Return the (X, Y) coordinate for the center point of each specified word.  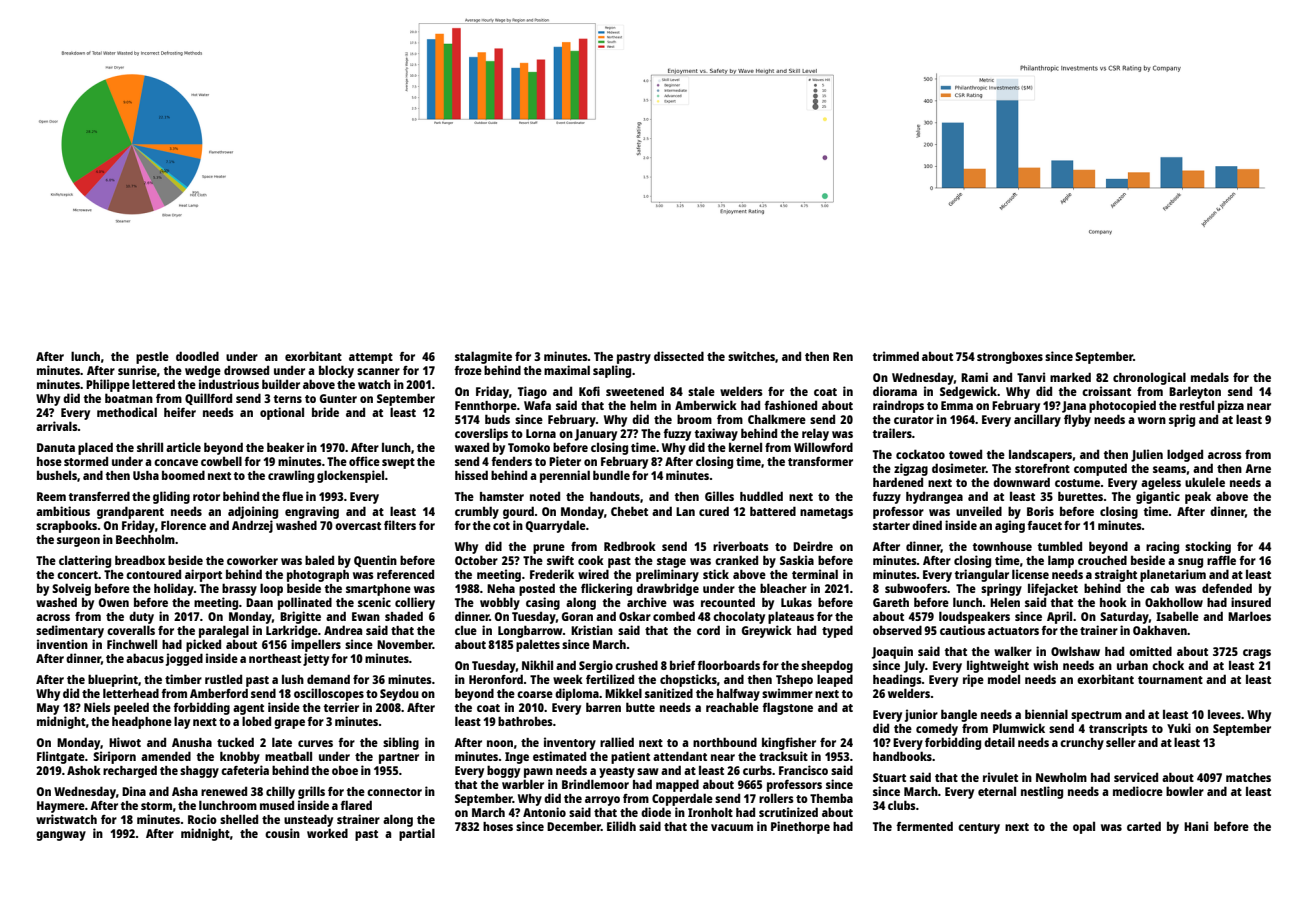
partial (417, 834)
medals (1210, 377)
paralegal (224, 631)
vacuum (732, 827)
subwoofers (916, 588)
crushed (636, 665)
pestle (152, 357)
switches (751, 356)
